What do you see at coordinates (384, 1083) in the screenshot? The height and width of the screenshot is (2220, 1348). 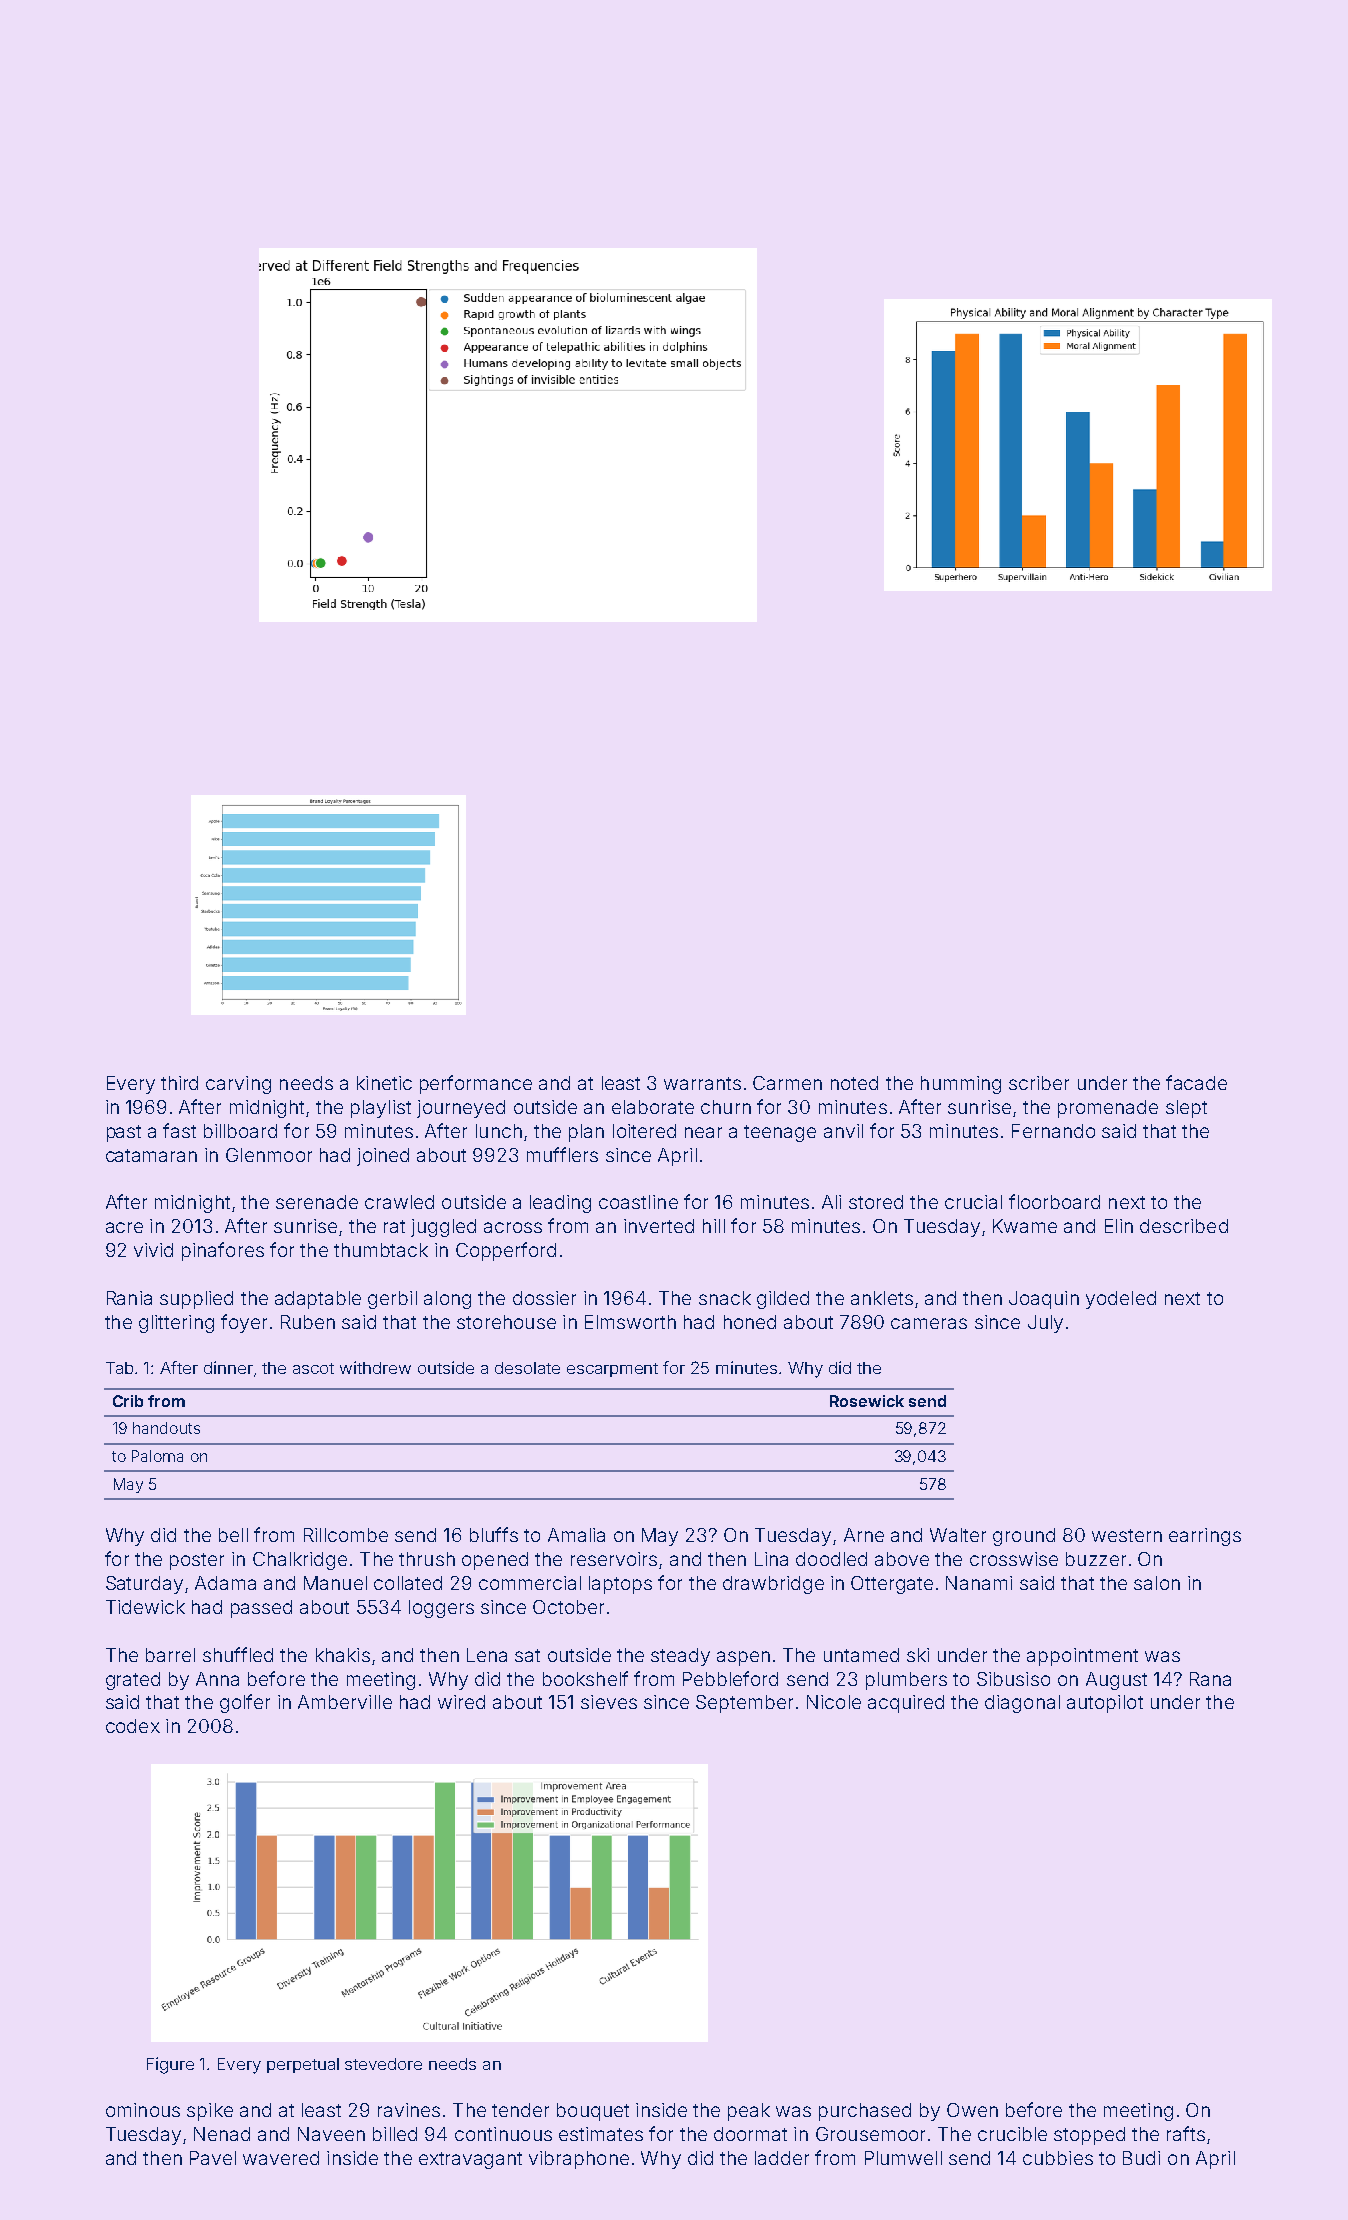 I see `kinetic` at bounding box center [384, 1083].
